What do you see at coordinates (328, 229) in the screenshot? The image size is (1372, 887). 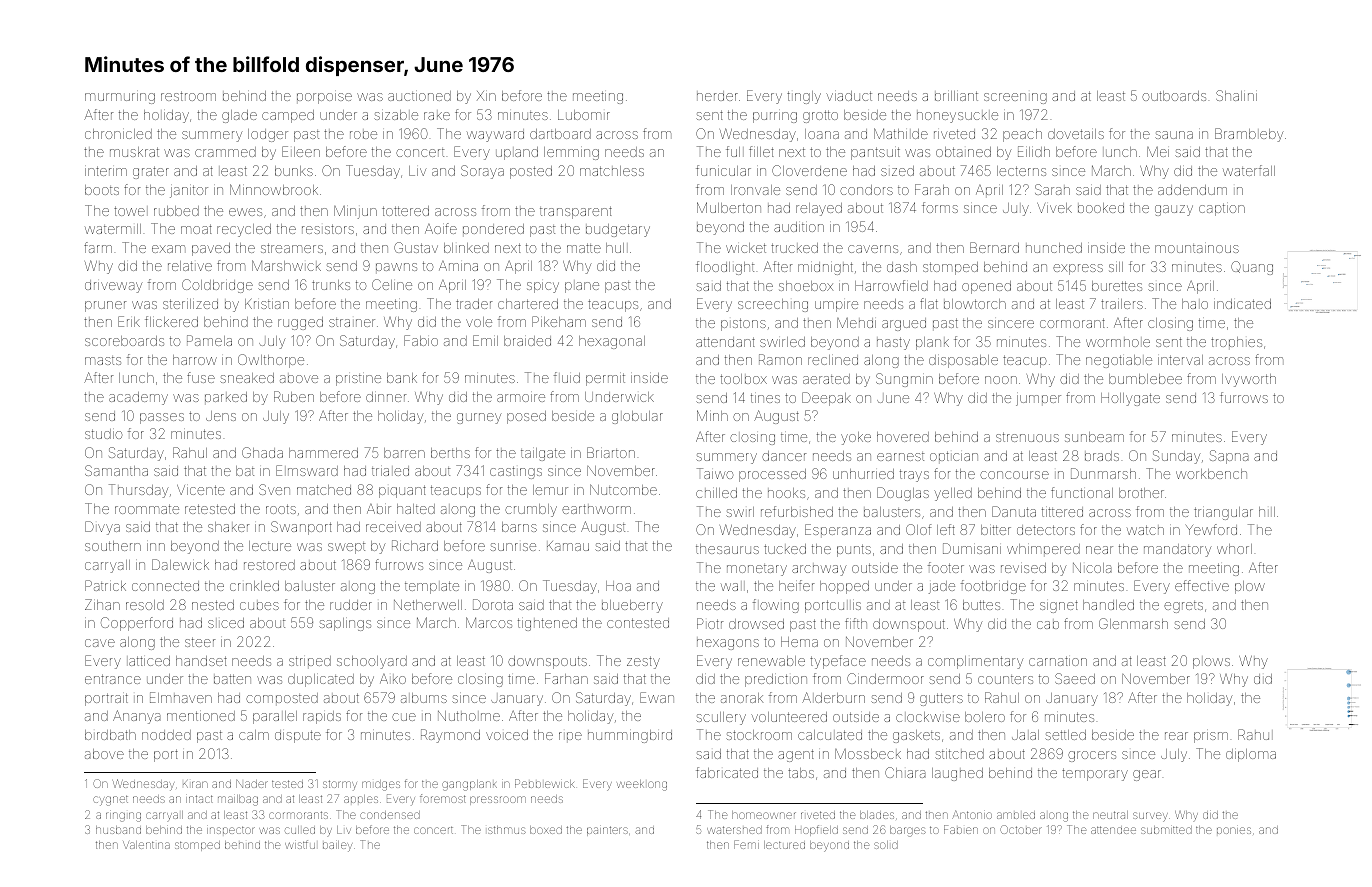 I see `resistors` at bounding box center [328, 229].
